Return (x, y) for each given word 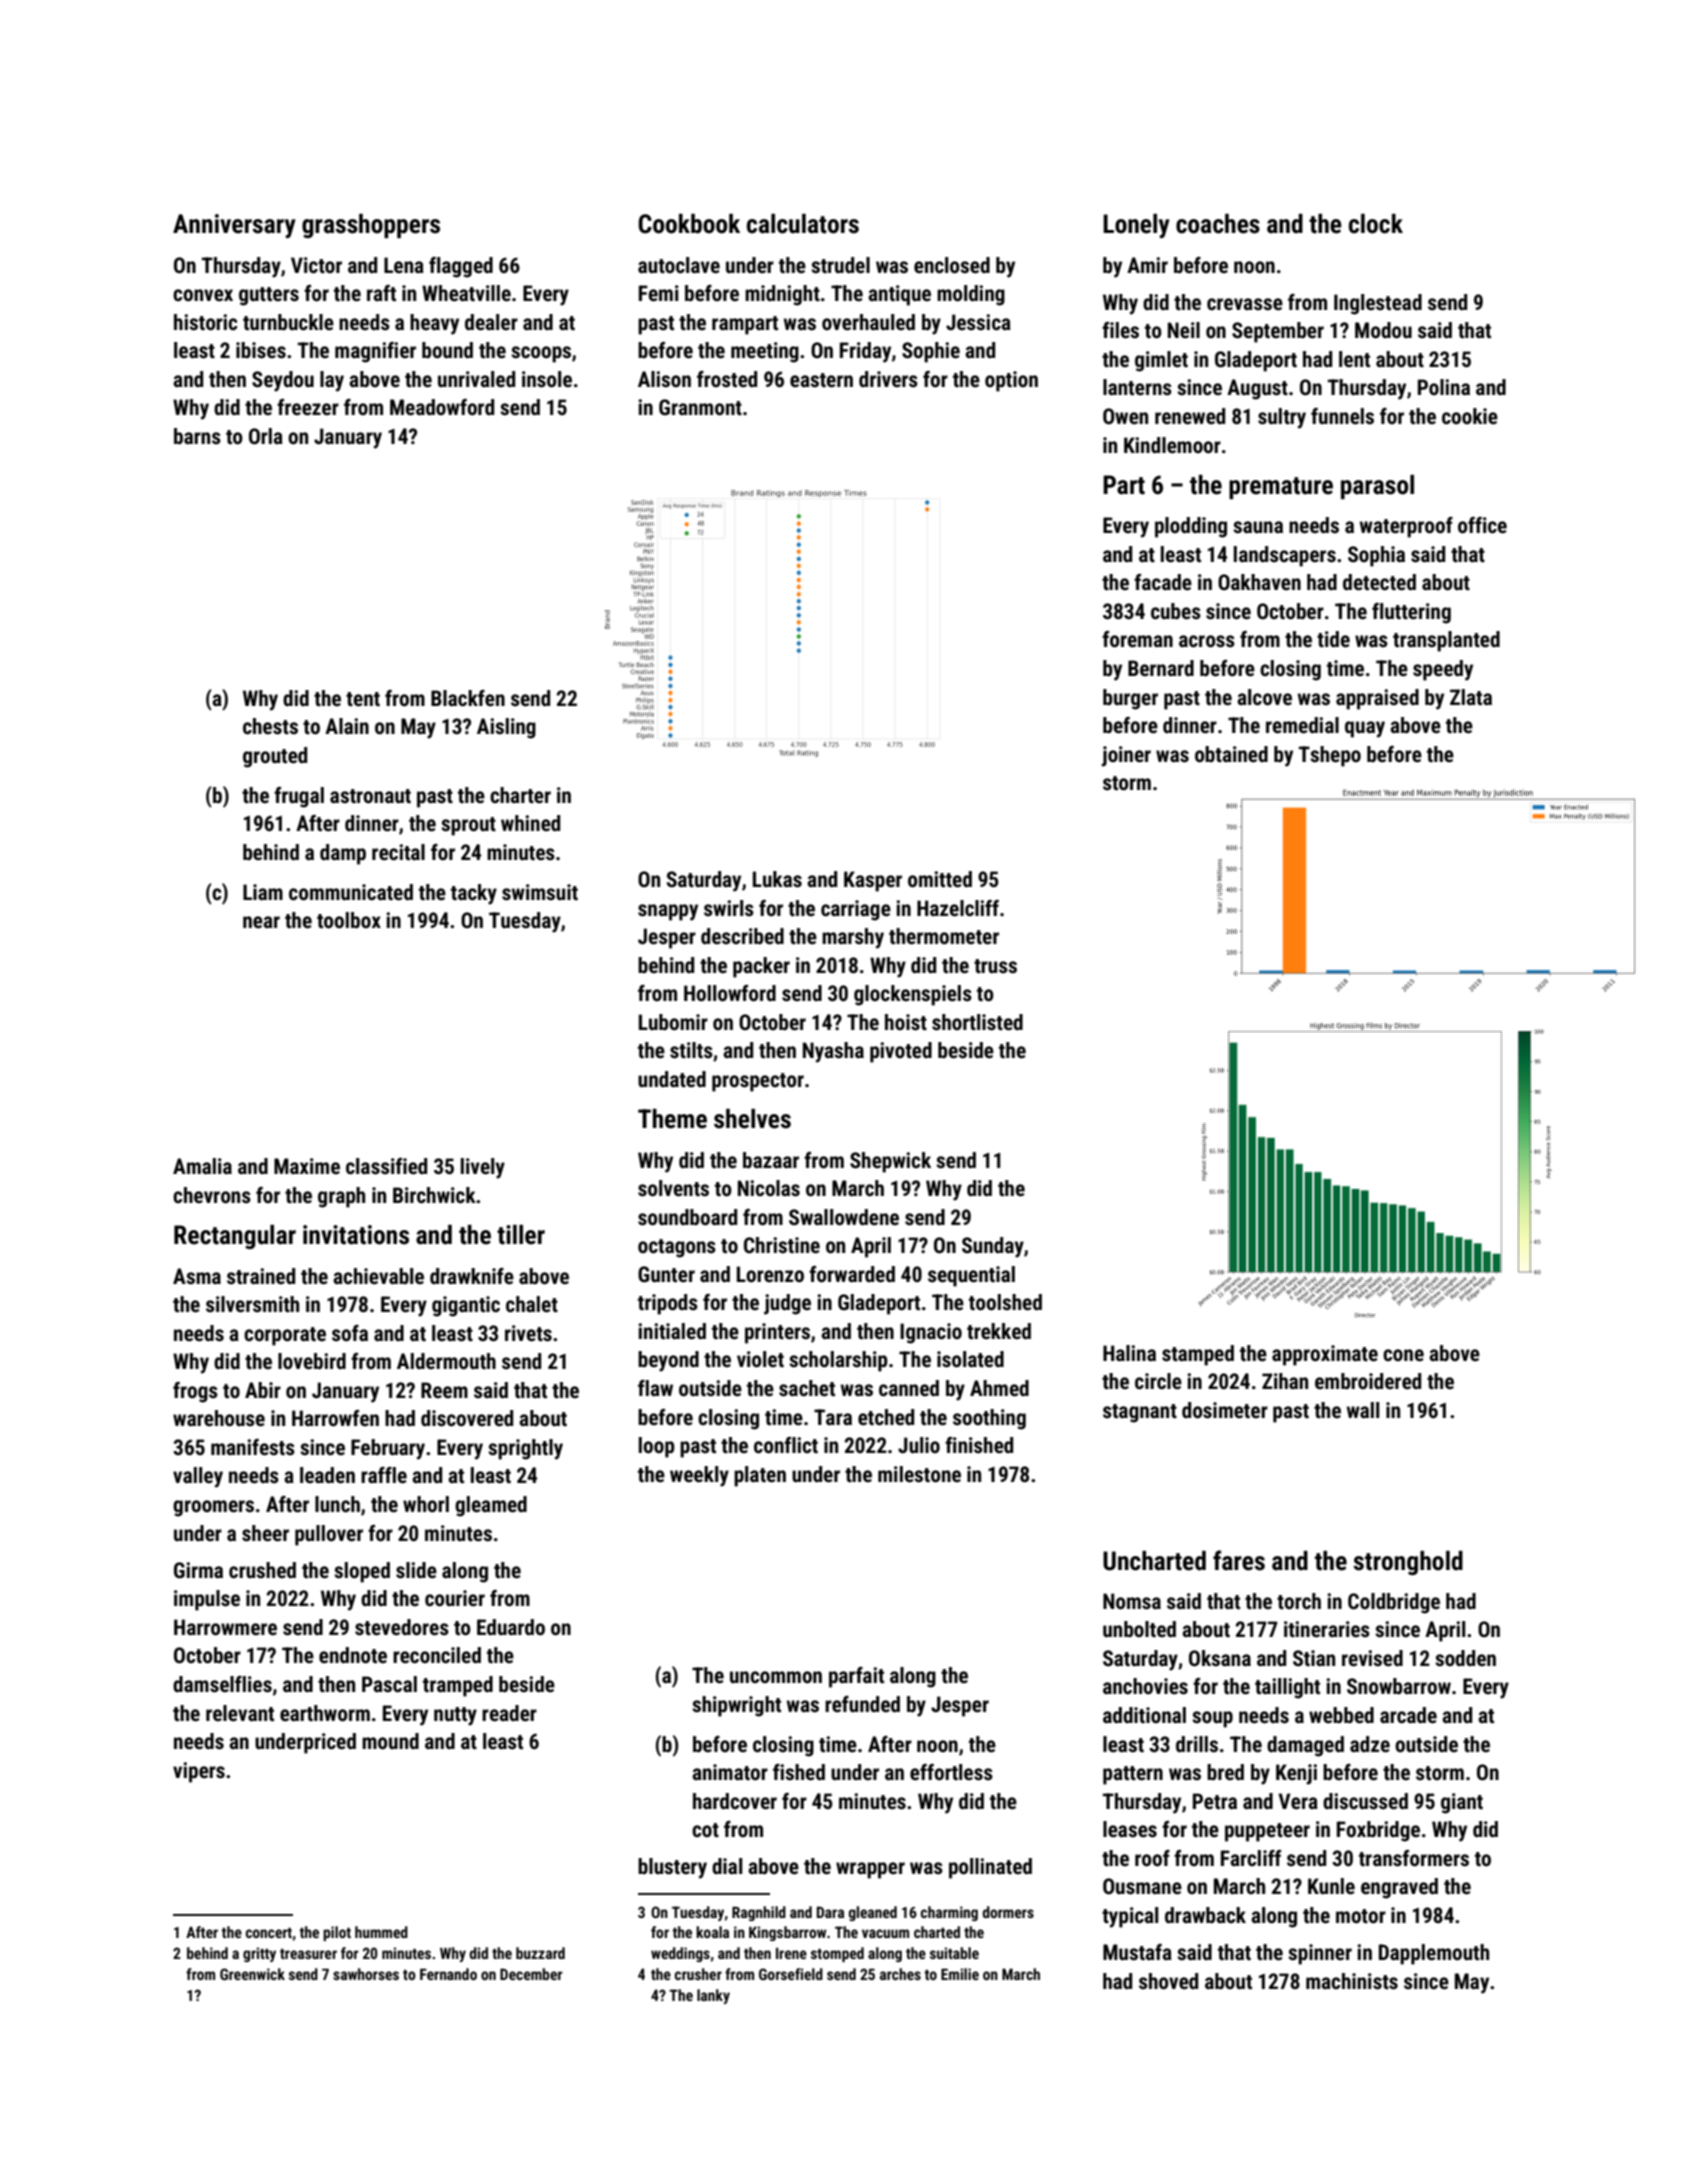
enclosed (952, 265)
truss (995, 966)
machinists (1352, 1981)
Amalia (202, 1166)
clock (1376, 224)
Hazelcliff (958, 908)
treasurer (308, 1954)
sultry (1282, 418)
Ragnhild (759, 1913)
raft (381, 293)
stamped (1198, 1355)
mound (390, 1741)
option (1011, 381)
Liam (263, 892)
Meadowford (442, 407)
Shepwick (890, 1162)
